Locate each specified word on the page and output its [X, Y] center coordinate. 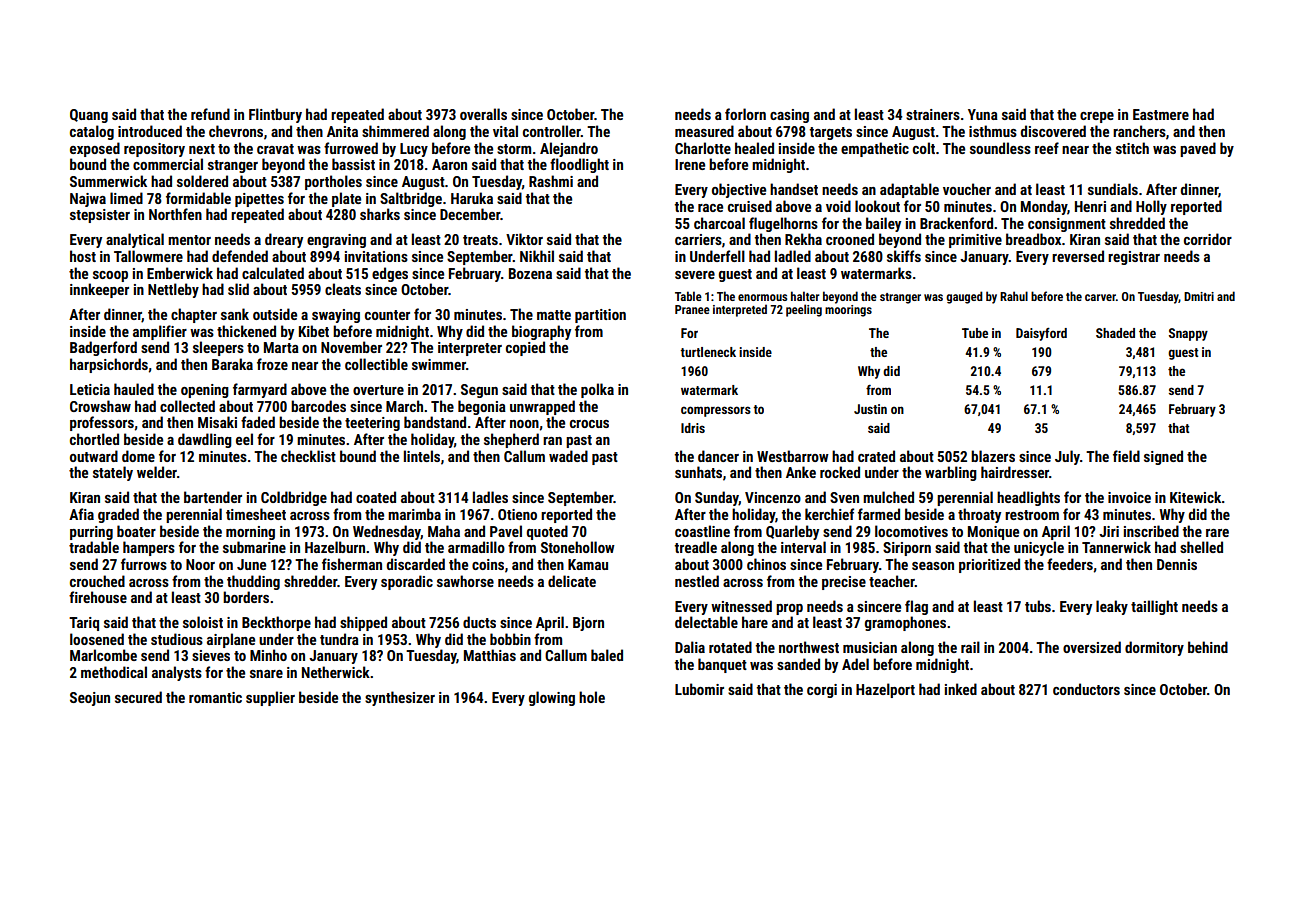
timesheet [256, 514]
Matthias [490, 655]
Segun [479, 391]
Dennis [1177, 564]
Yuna [983, 114]
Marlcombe [103, 655]
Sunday [717, 498]
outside [275, 314]
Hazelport [885, 690]
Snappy [1188, 334]
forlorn [745, 114]
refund [210, 114]
